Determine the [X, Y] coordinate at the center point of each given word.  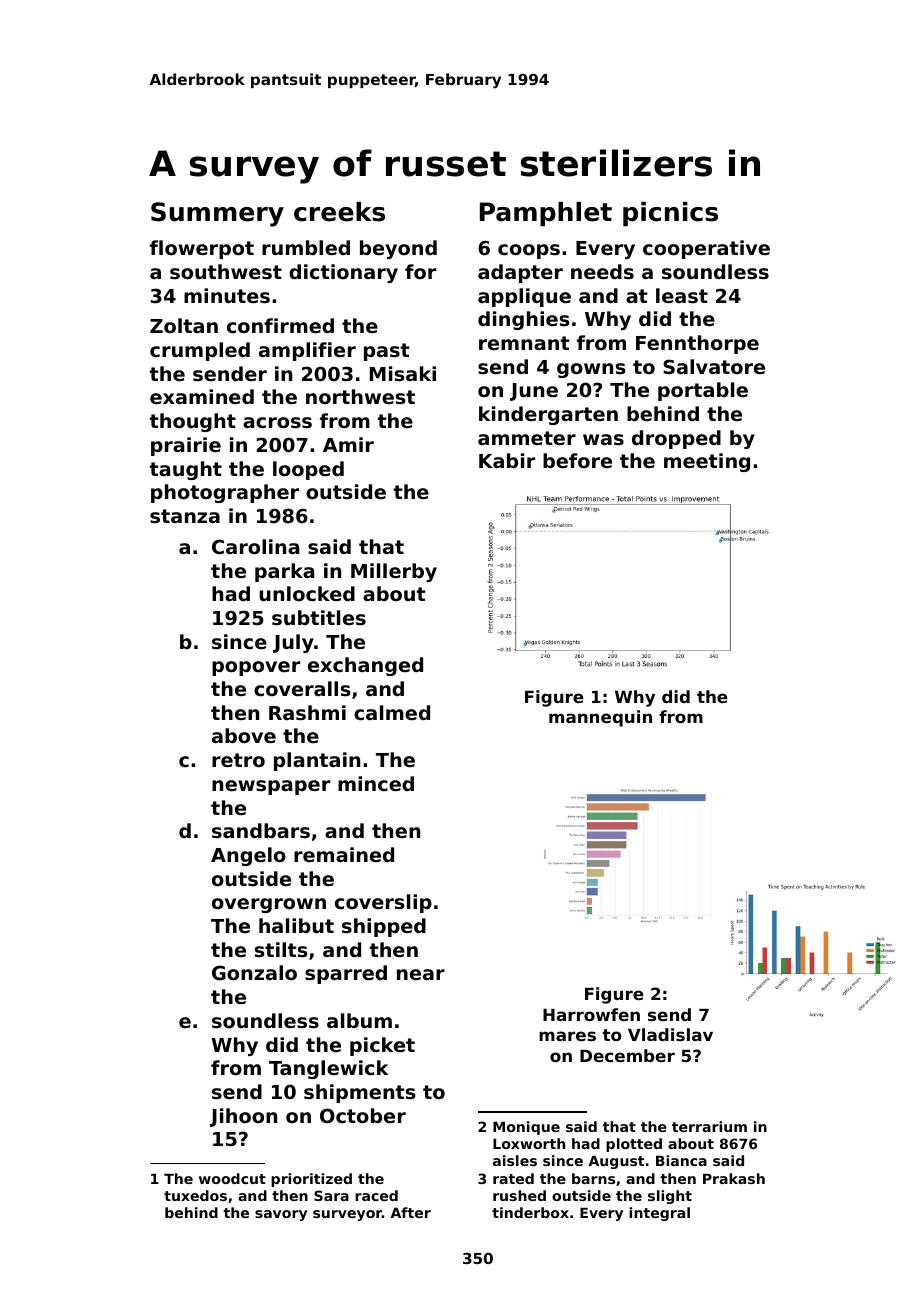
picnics [670, 214]
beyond [398, 249]
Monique [526, 1128]
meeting [707, 462]
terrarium [709, 1126]
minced [376, 783]
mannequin [600, 718]
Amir [348, 444]
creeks [339, 212]
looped [308, 470]
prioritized [311, 1180]
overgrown [269, 905]
